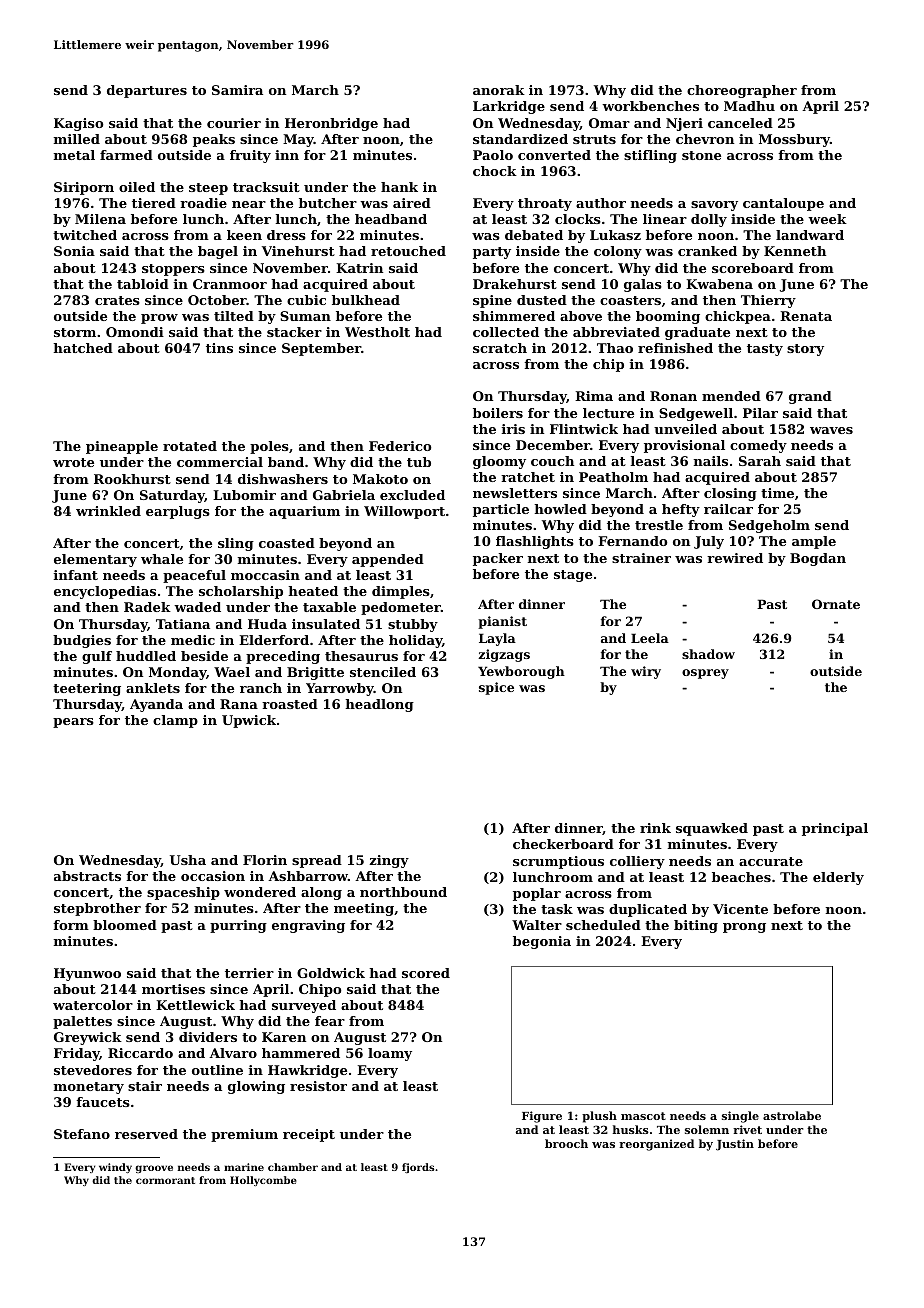 The image size is (924, 1308). I want to click on Bogdan, so click(818, 559).
